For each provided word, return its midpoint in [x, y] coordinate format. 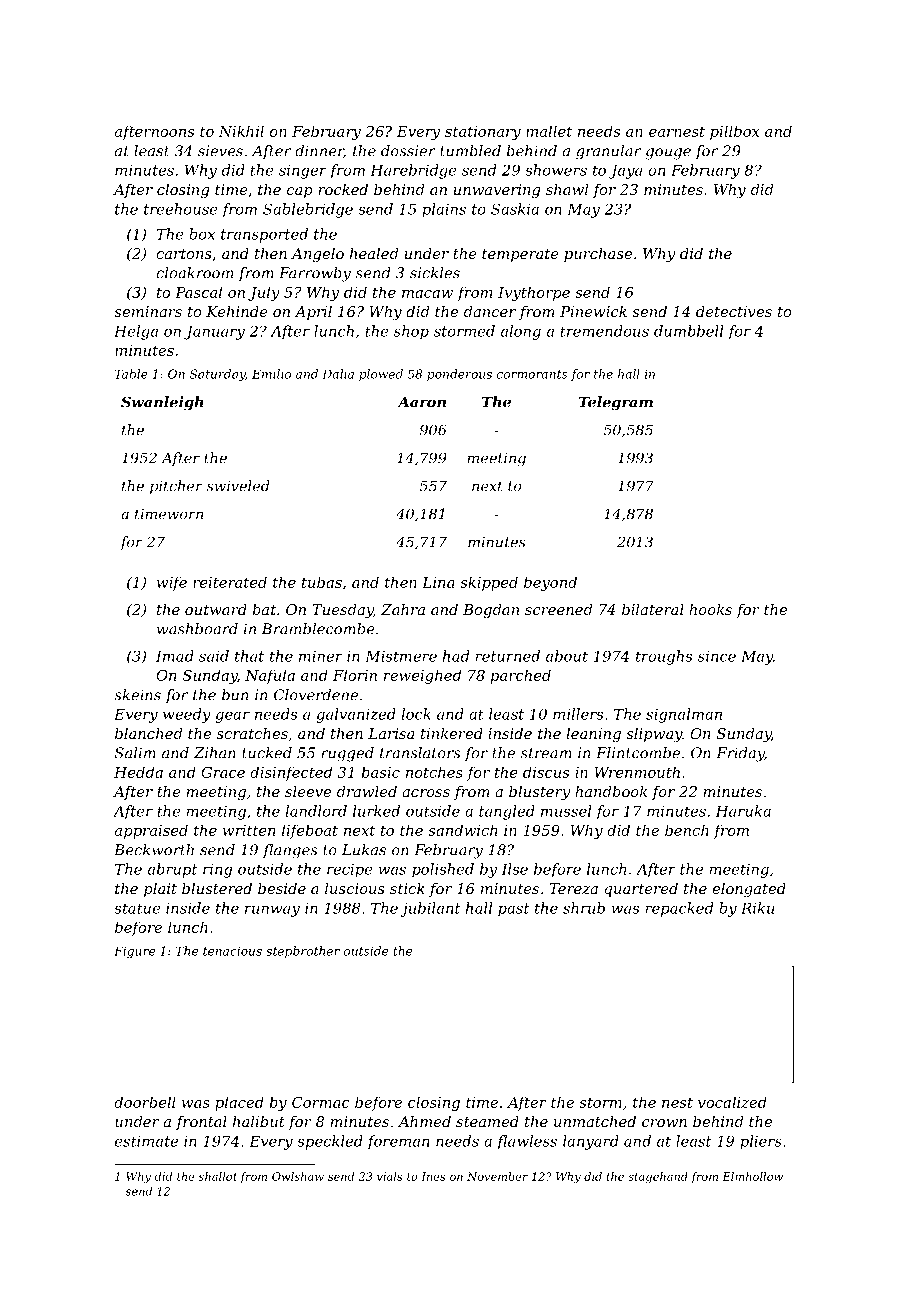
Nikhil [241, 131]
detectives [734, 311]
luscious [355, 888]
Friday [740, 754]
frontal [201, 1123]
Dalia [338, 374]
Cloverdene [316, 695]
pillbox [734, 132]
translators [420, 753]
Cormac [321, 1102]
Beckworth [154, 850]
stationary [483, 133]
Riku [758, 908]
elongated [749, 890]
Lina [438, 582]
